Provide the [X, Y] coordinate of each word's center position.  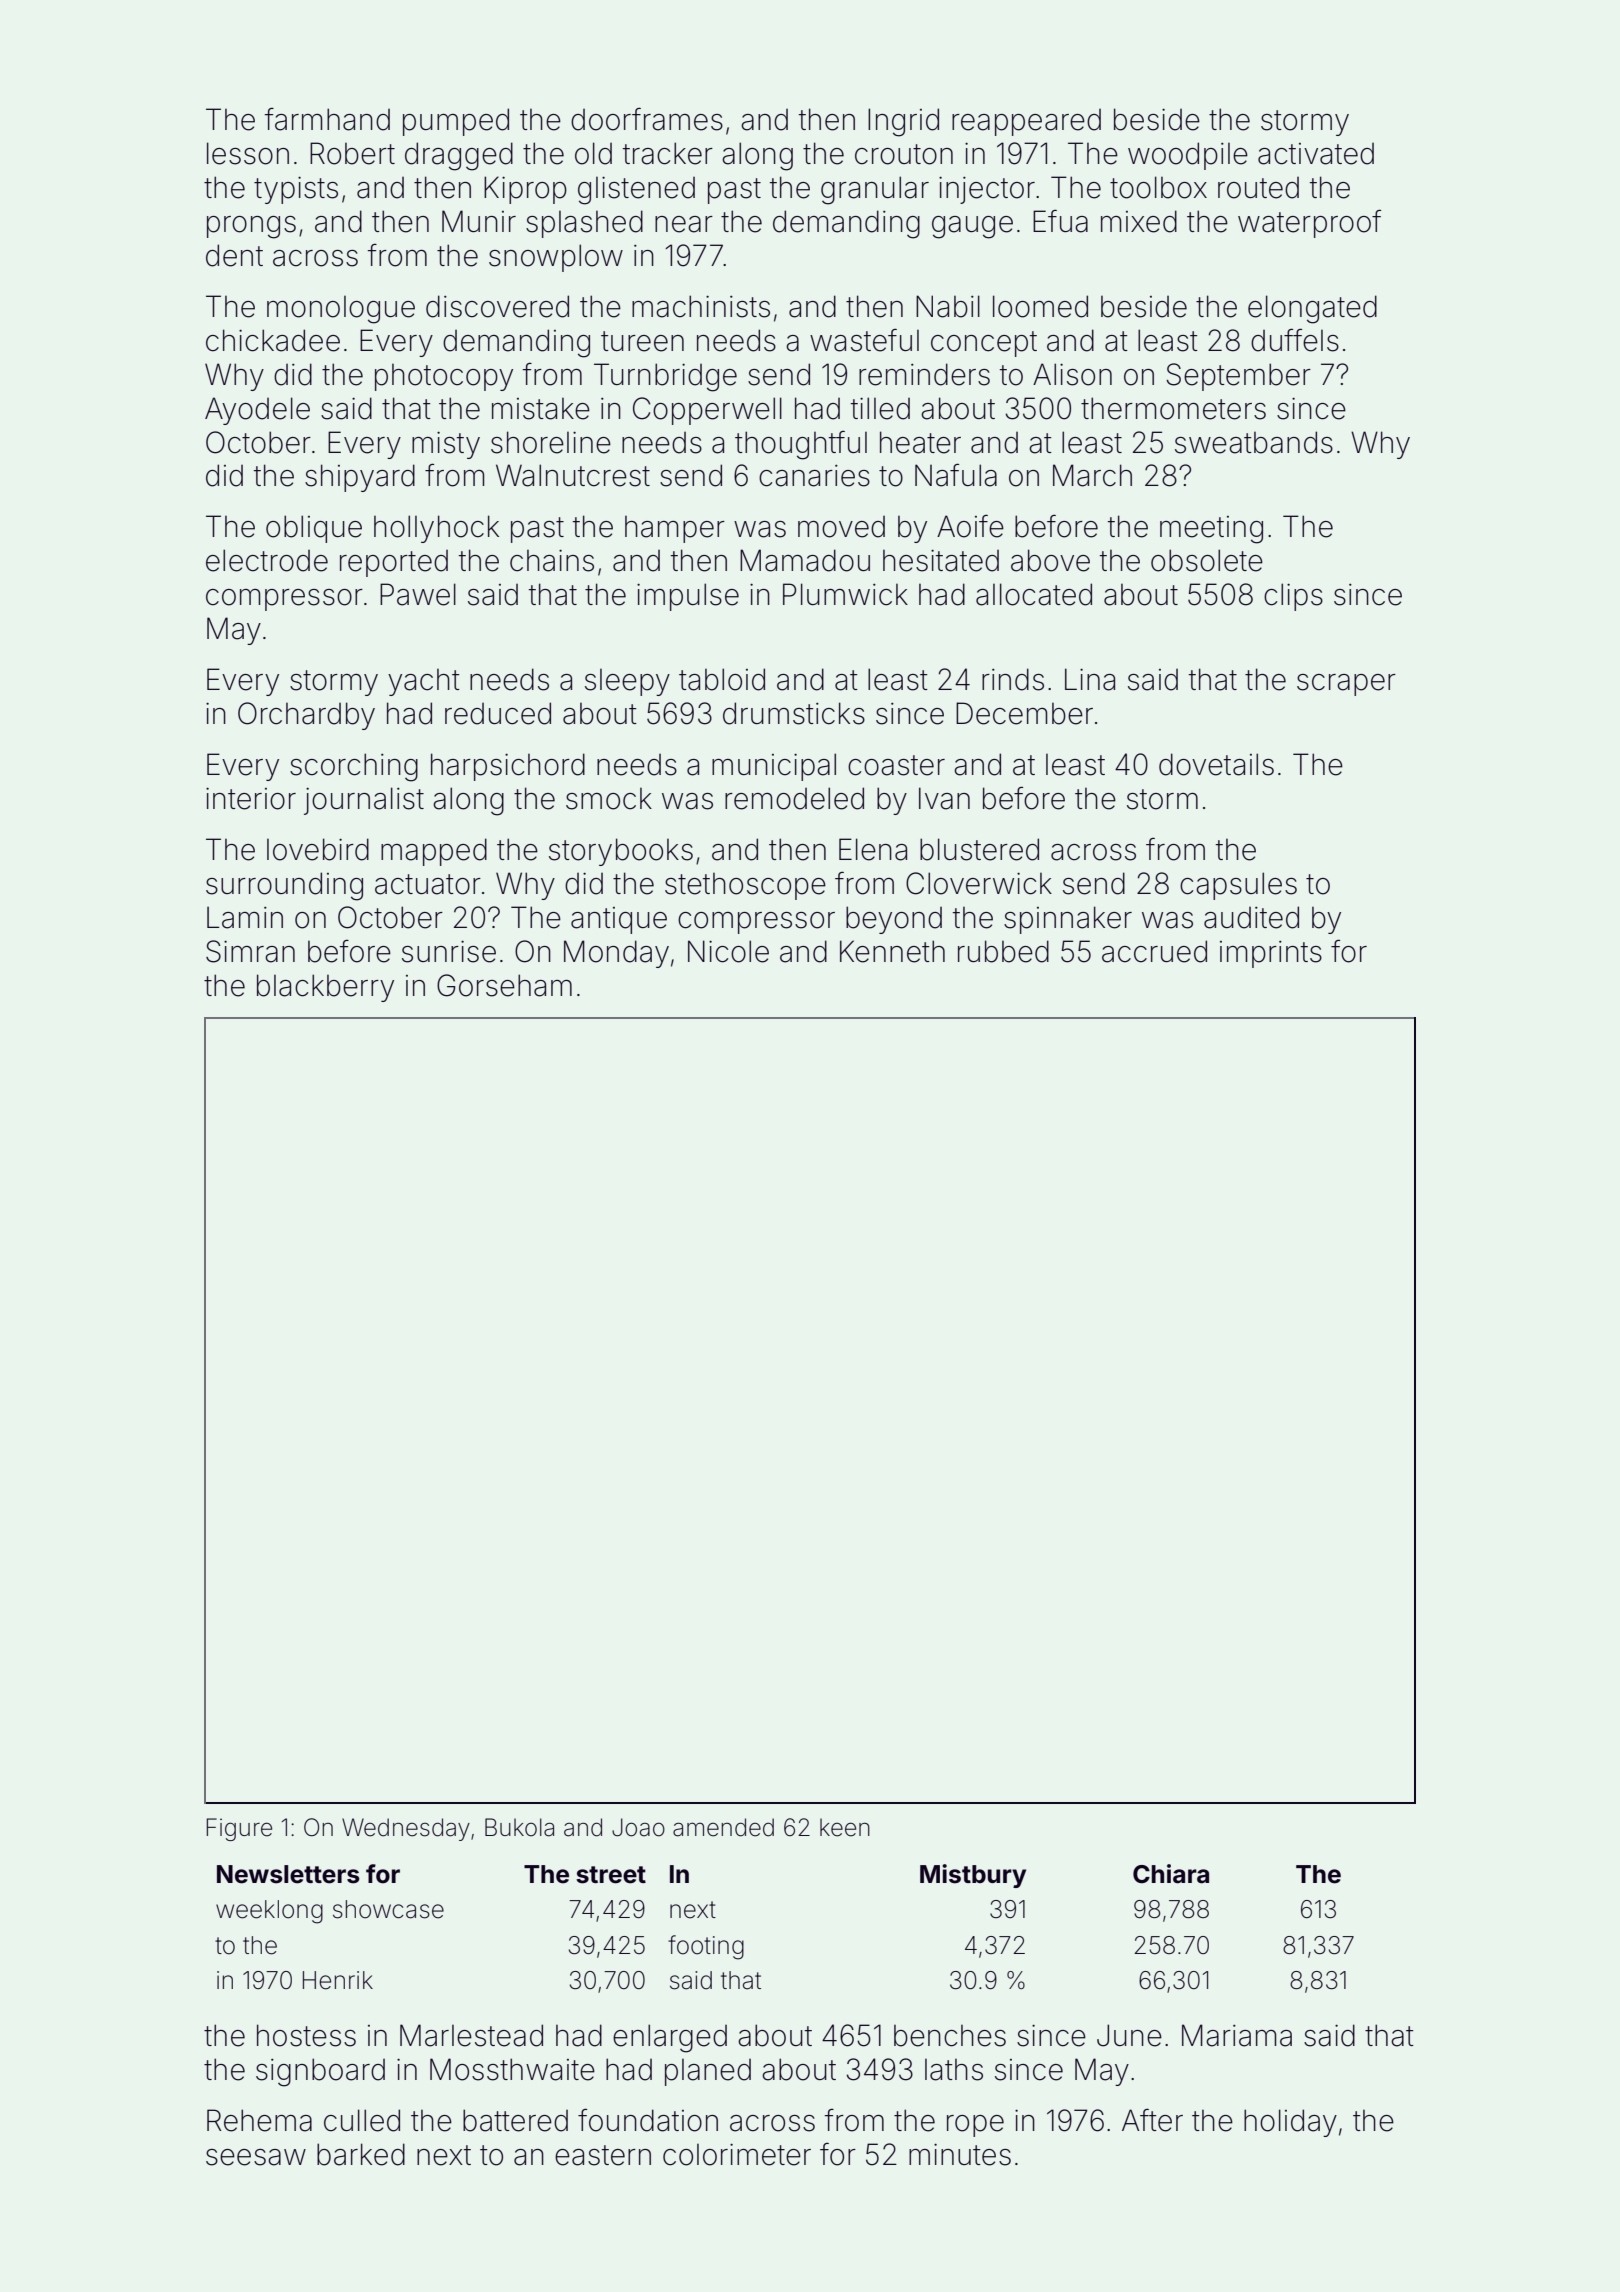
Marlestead [471, 2035]
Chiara [1171, 1874]
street [611, 1875]
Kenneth [892, 951]
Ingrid [903, 122]
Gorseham [504, 985]
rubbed [1003, 951]
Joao [638, 1827]
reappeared [1026, 122]
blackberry [325, 988]
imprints [1271, 954]
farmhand [327, 119]
